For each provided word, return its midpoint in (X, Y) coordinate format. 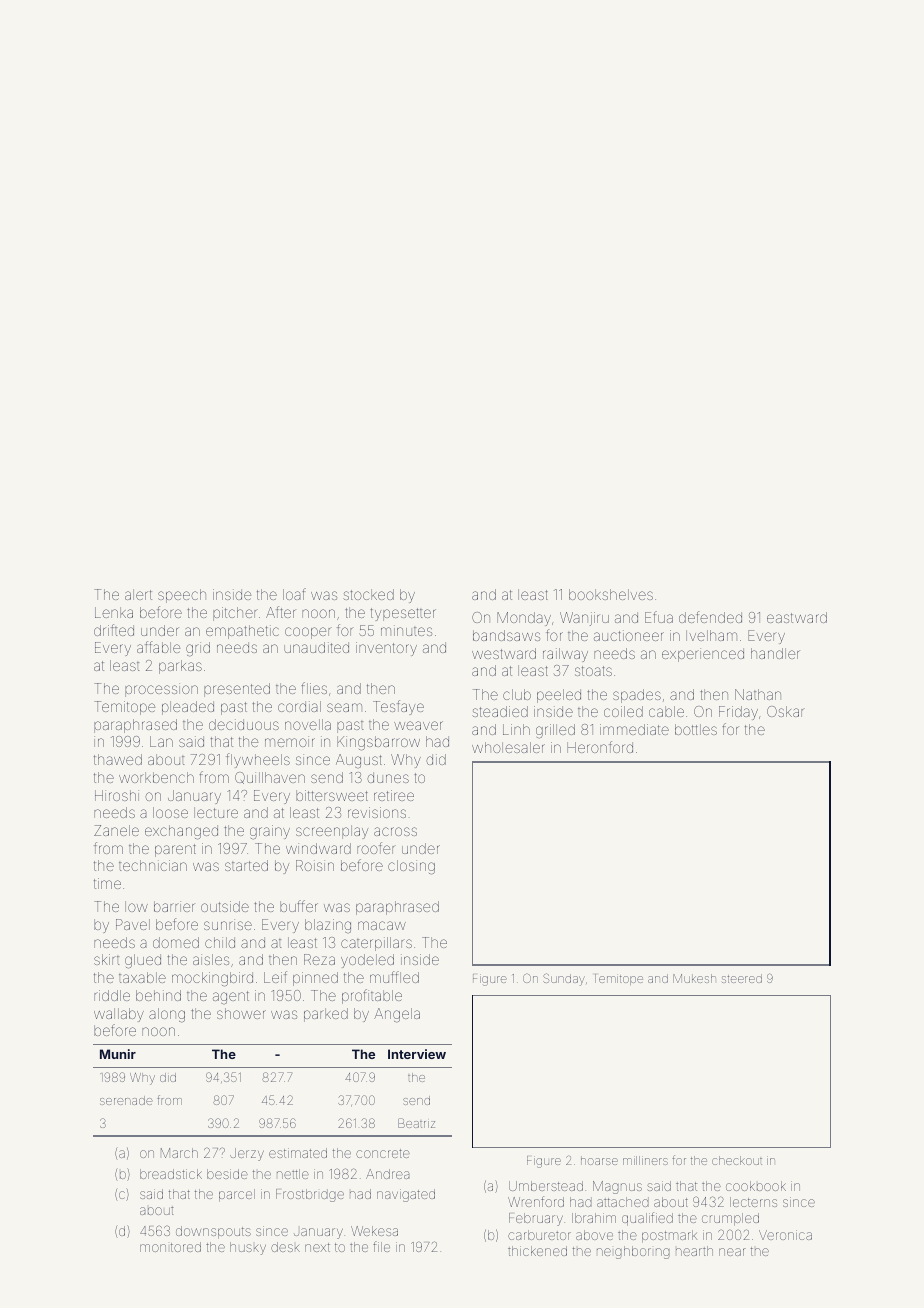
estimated (298, 1153)
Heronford (600, 747)
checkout (737, 1160)
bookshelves (611, 594)
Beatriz (416, 1123)
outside (225, 906)
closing (411, 867)
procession (161, 690)
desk (285, 1247)
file (381, 1246)
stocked (368, 594)
